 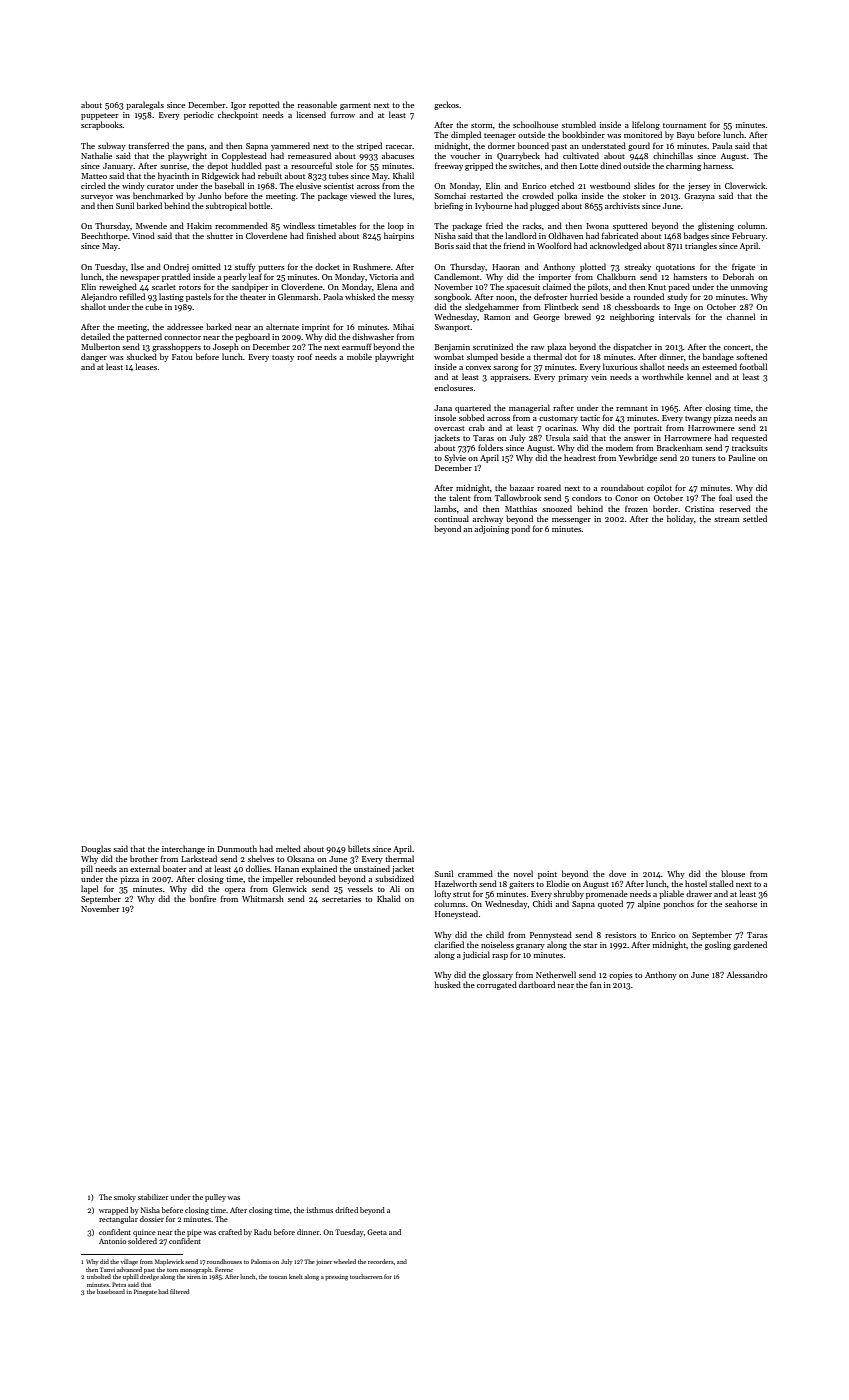 What do you see at coordinates (733, 873) in the document?
I see `blouse` at bounding box center [733, 873].
